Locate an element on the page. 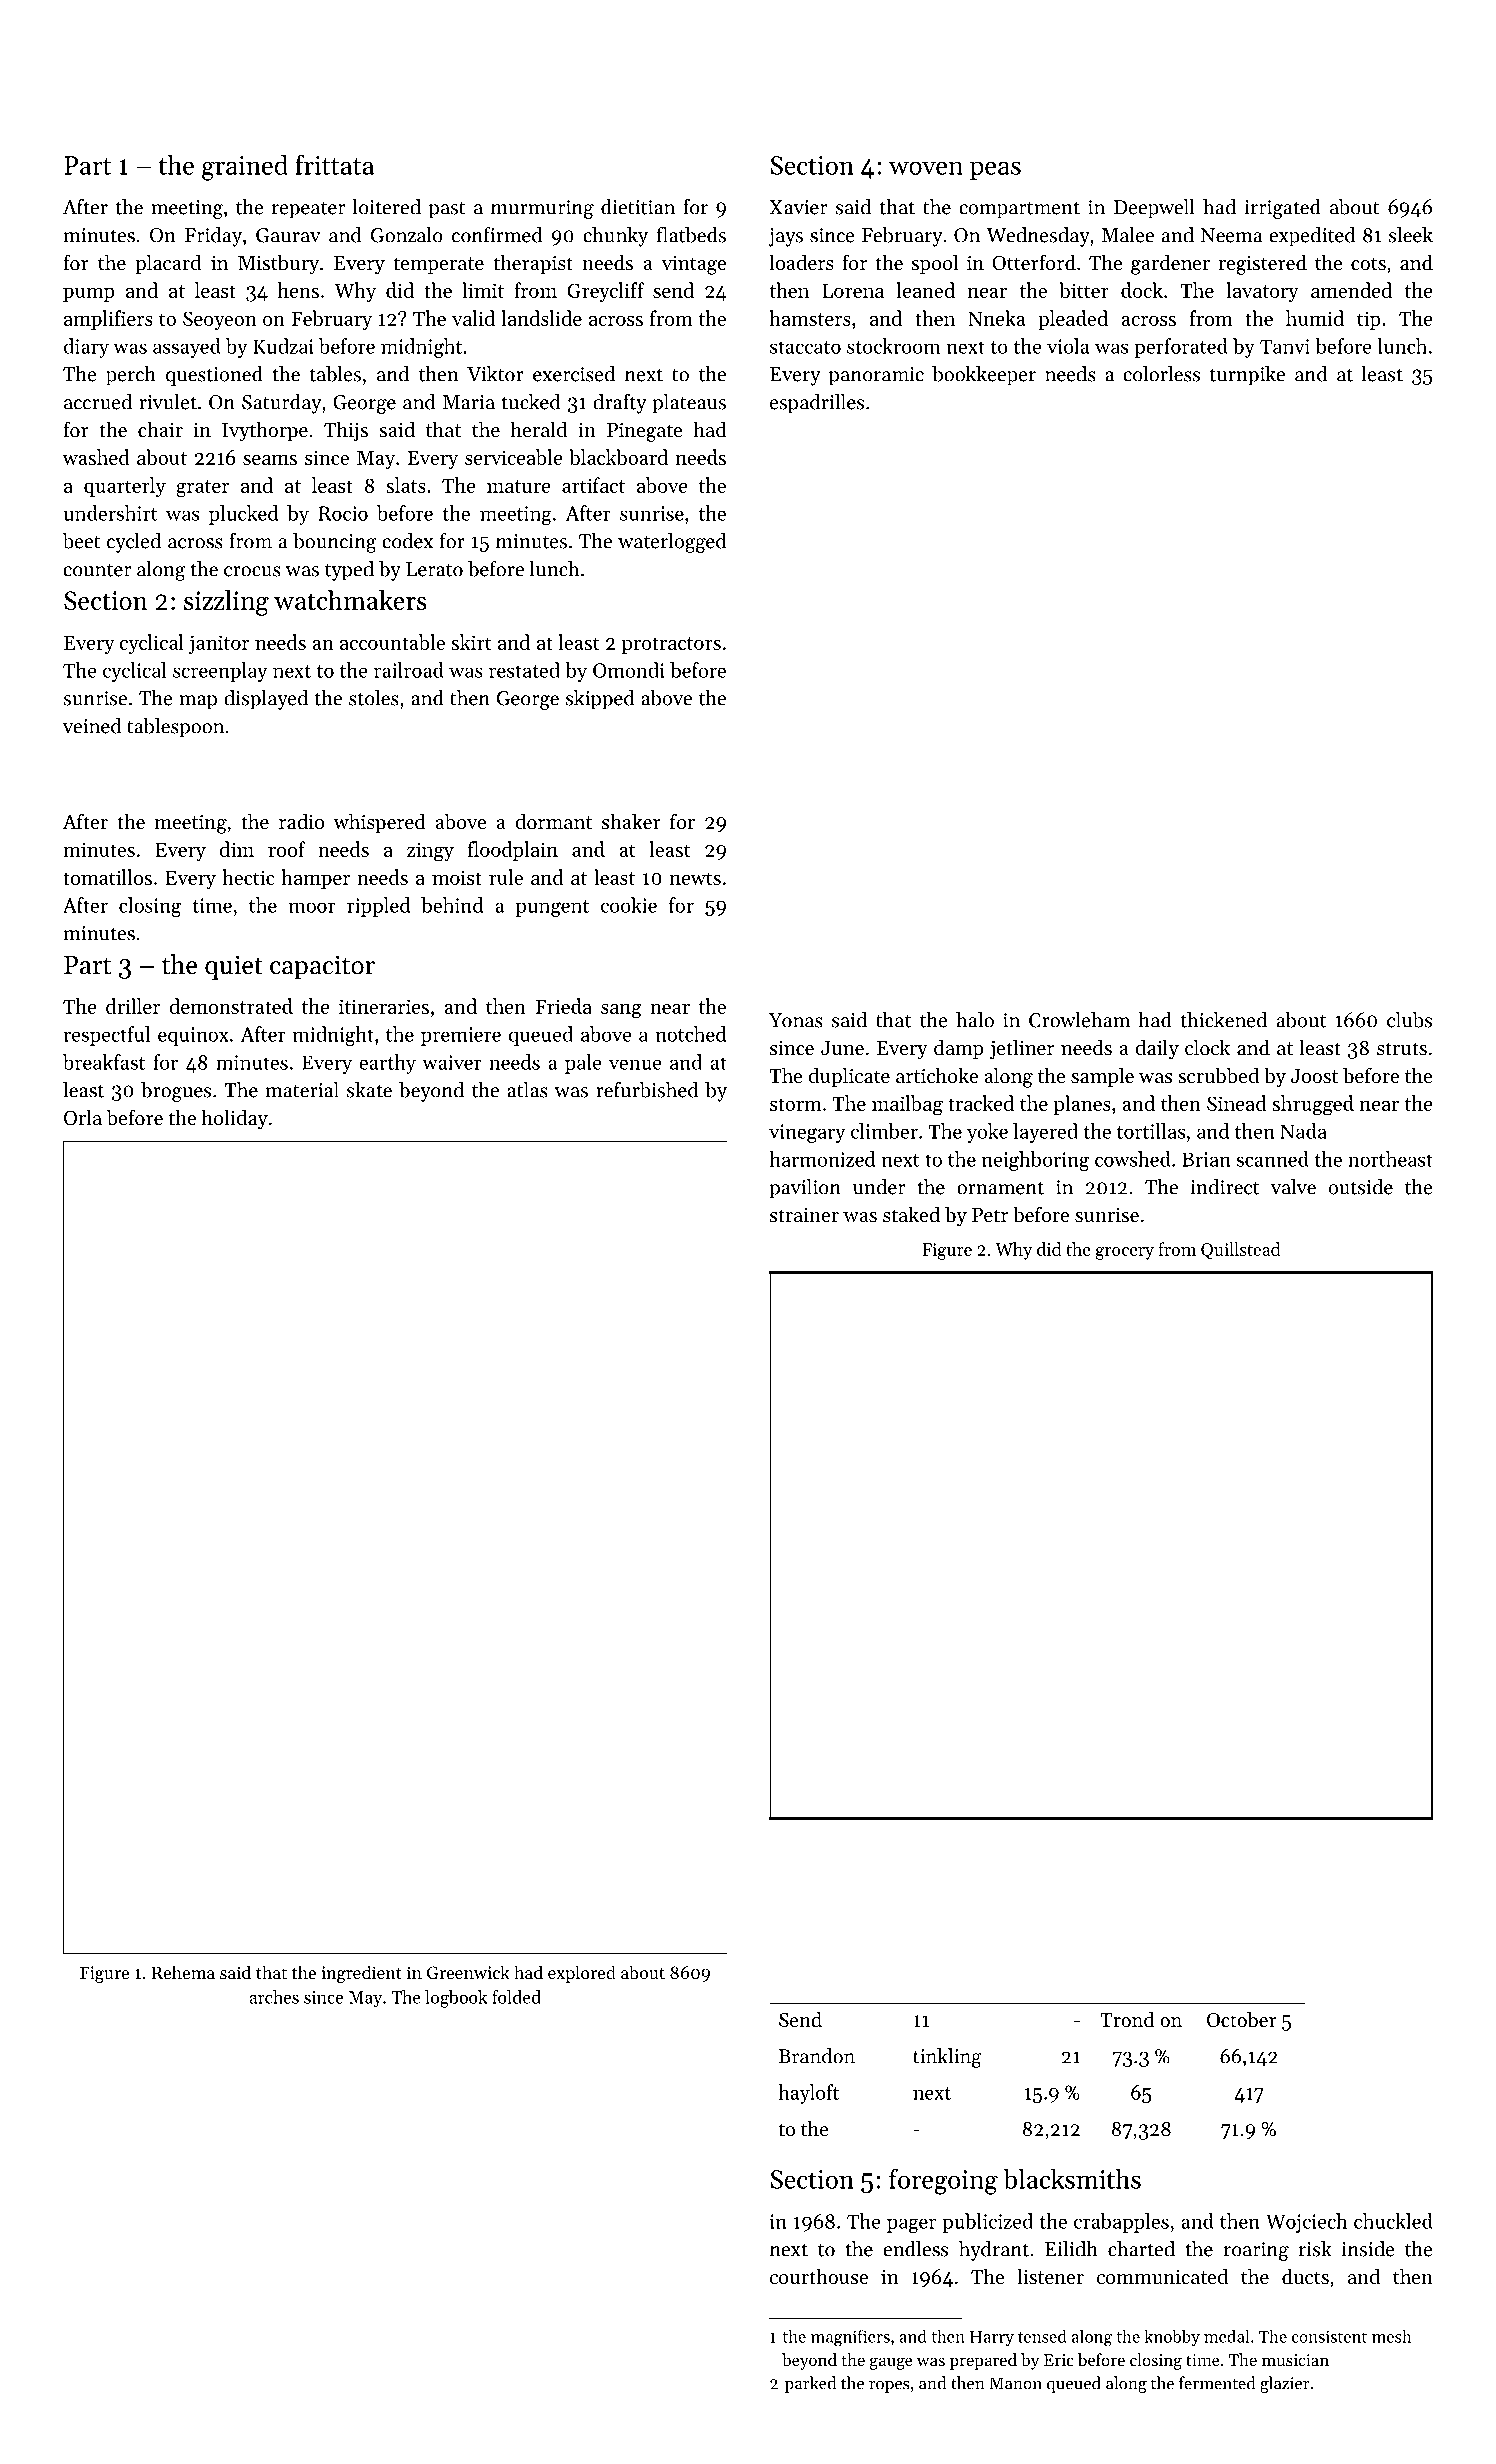  grained is located at coordinates (245, 168).
